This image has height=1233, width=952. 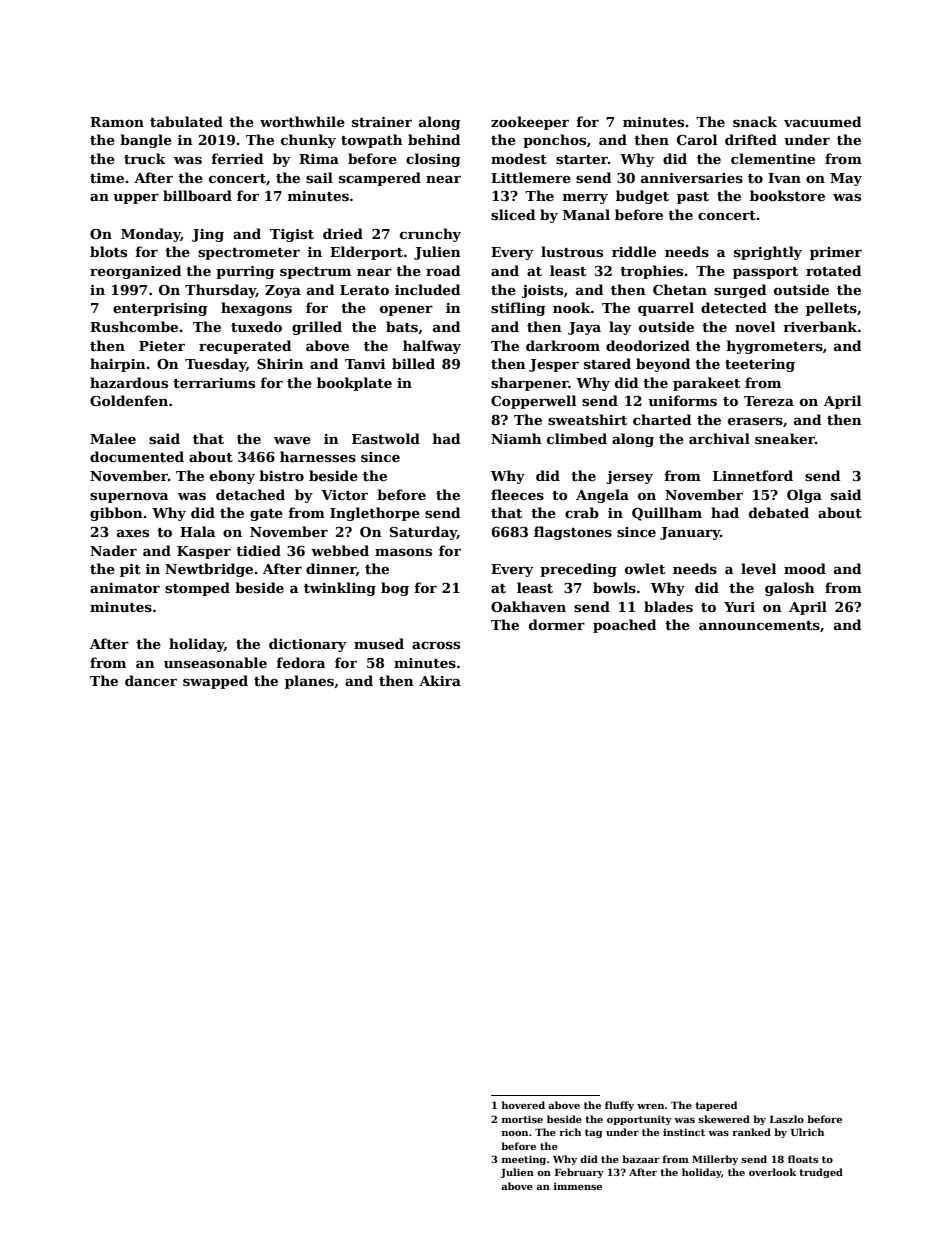 What do you see at coordinates (523, 1105) in the image?
I see `hovered` at bounding box center [523, 1105].
